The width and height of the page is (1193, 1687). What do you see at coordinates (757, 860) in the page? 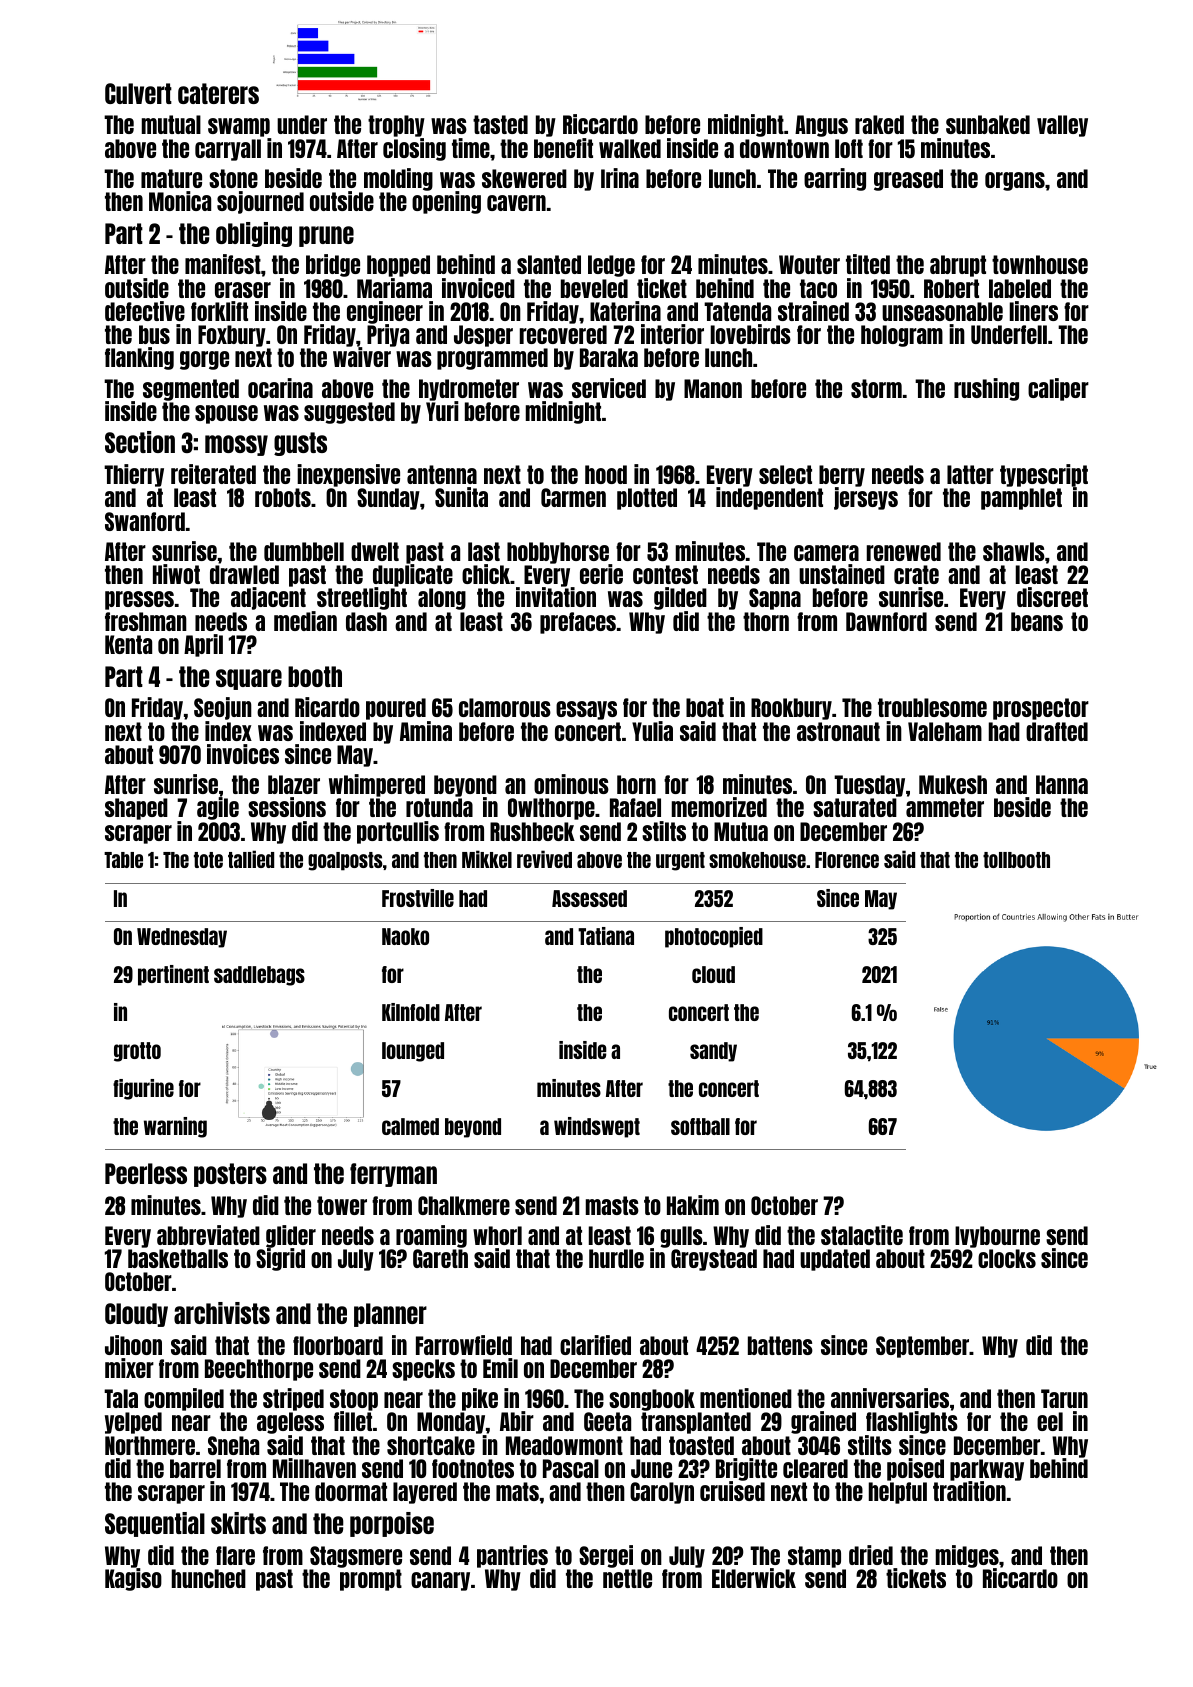
I see `smokehouse` at bounding box center [757, 860].
